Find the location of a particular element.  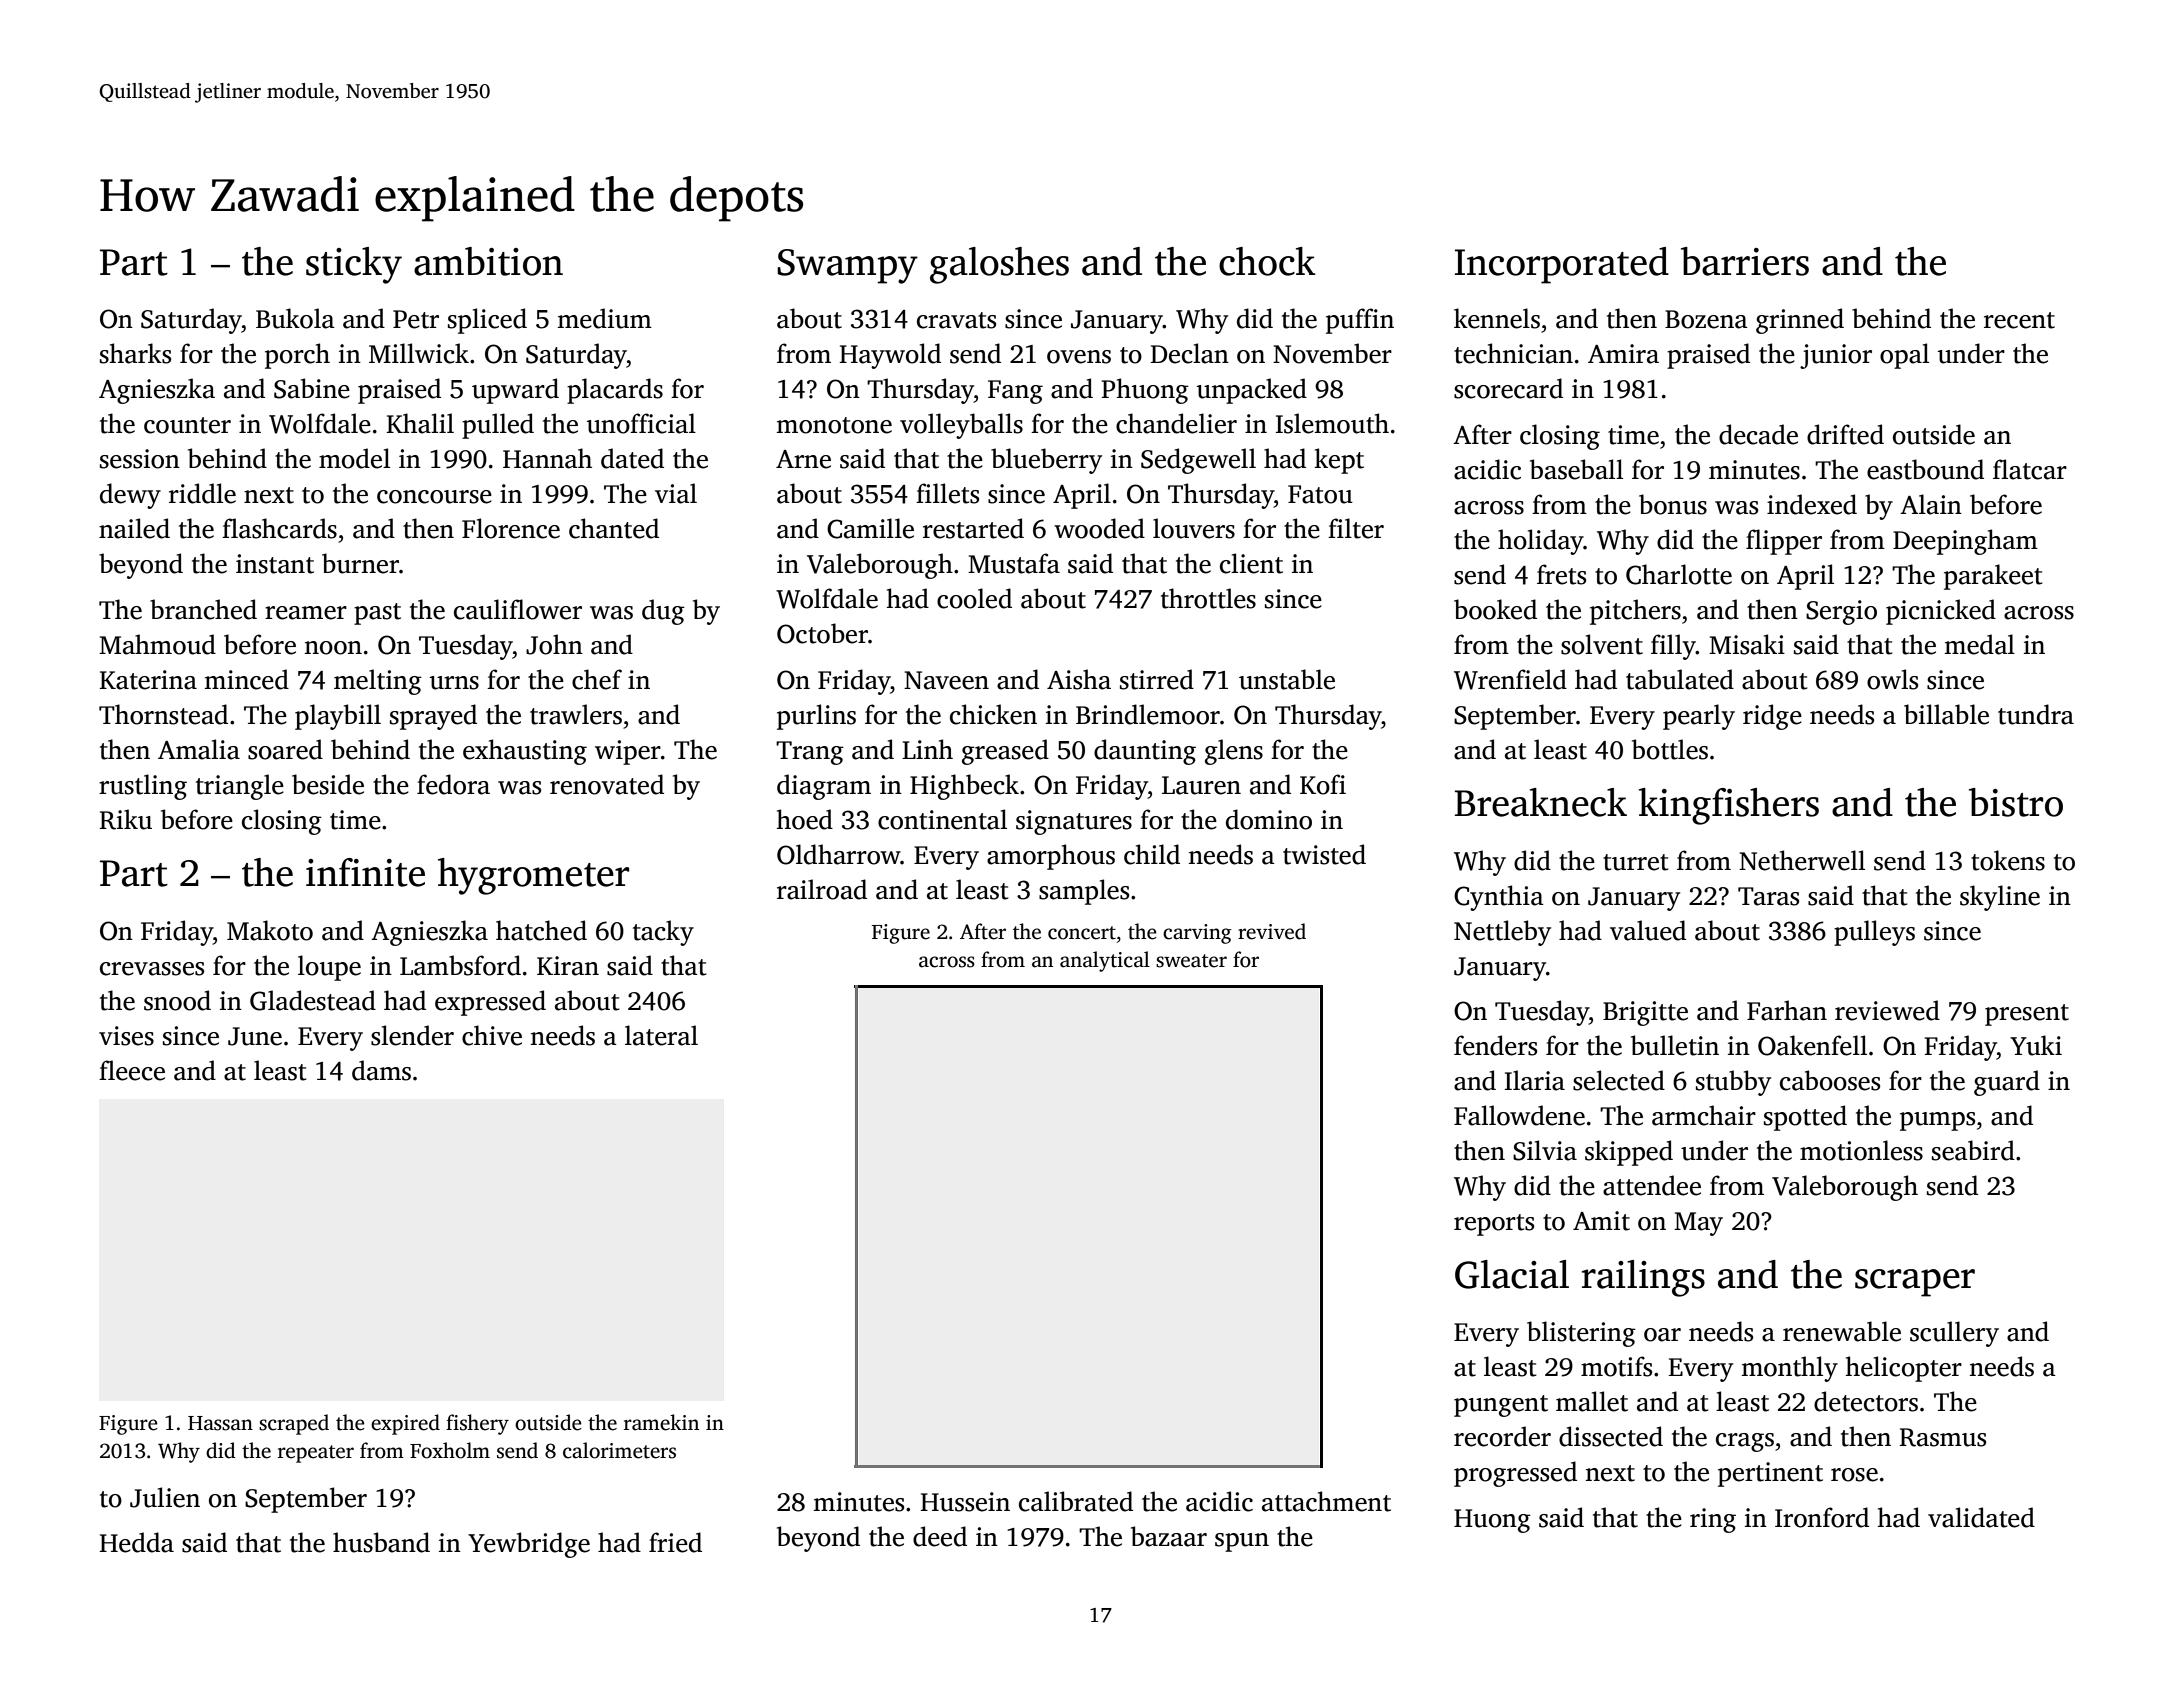

sticky is located at coordinates (354, 265).
